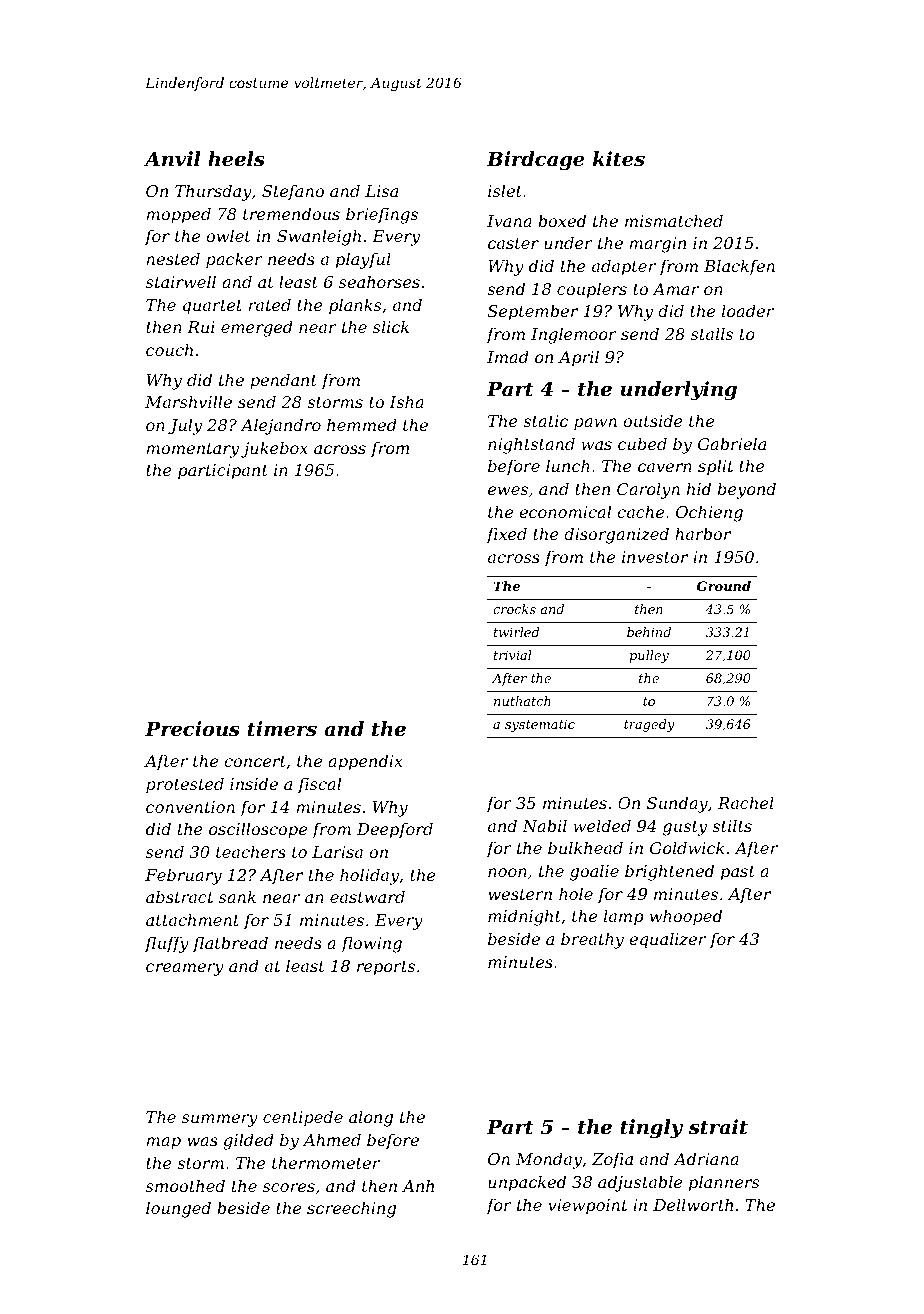 This image has height=1314, width=924. Describe the element at coordinates (220, 1120) in the image. I see `summery` at that location.
